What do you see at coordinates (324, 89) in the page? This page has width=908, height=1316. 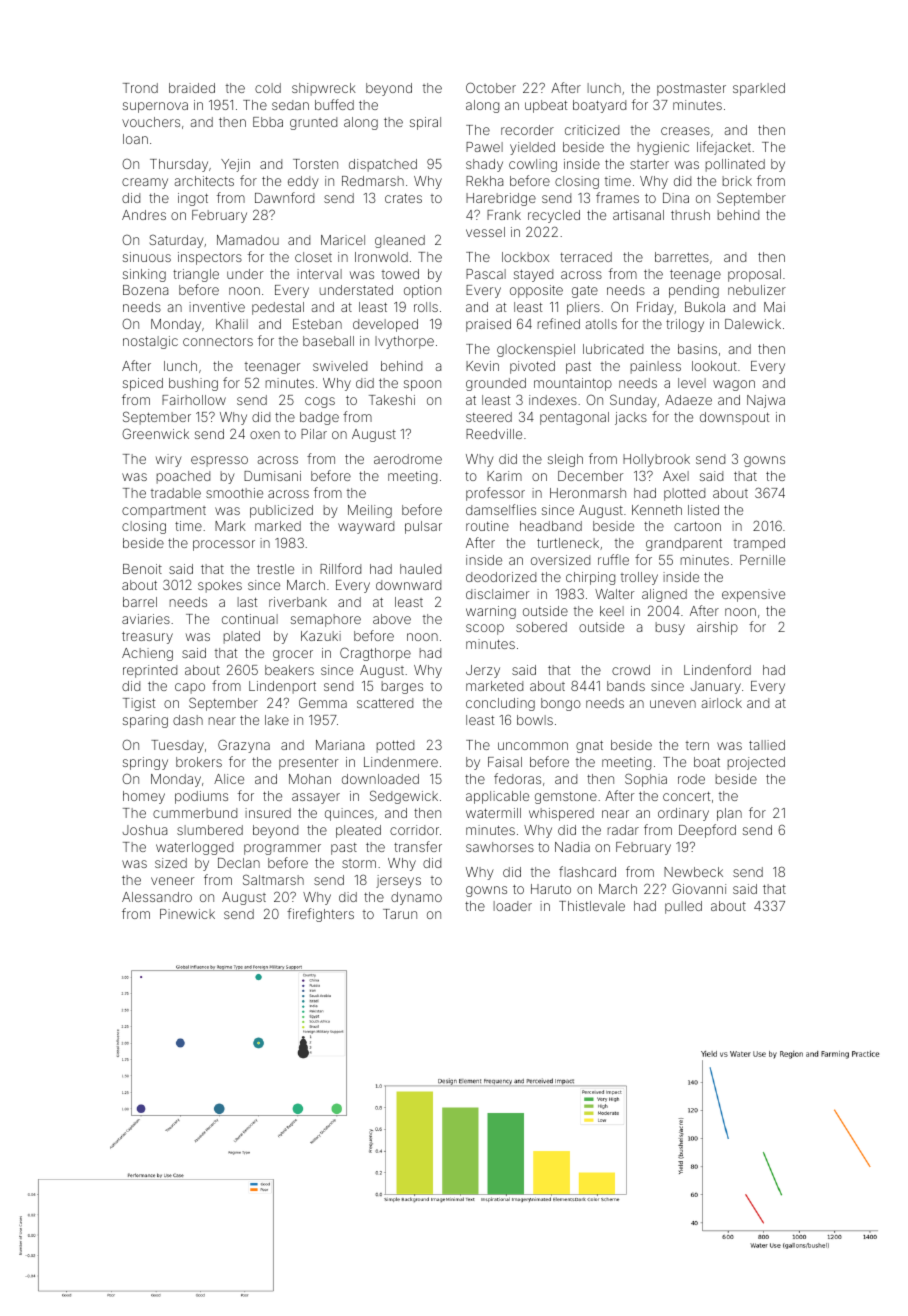 I see `shipwreck` at bounding box center [324, 89].
